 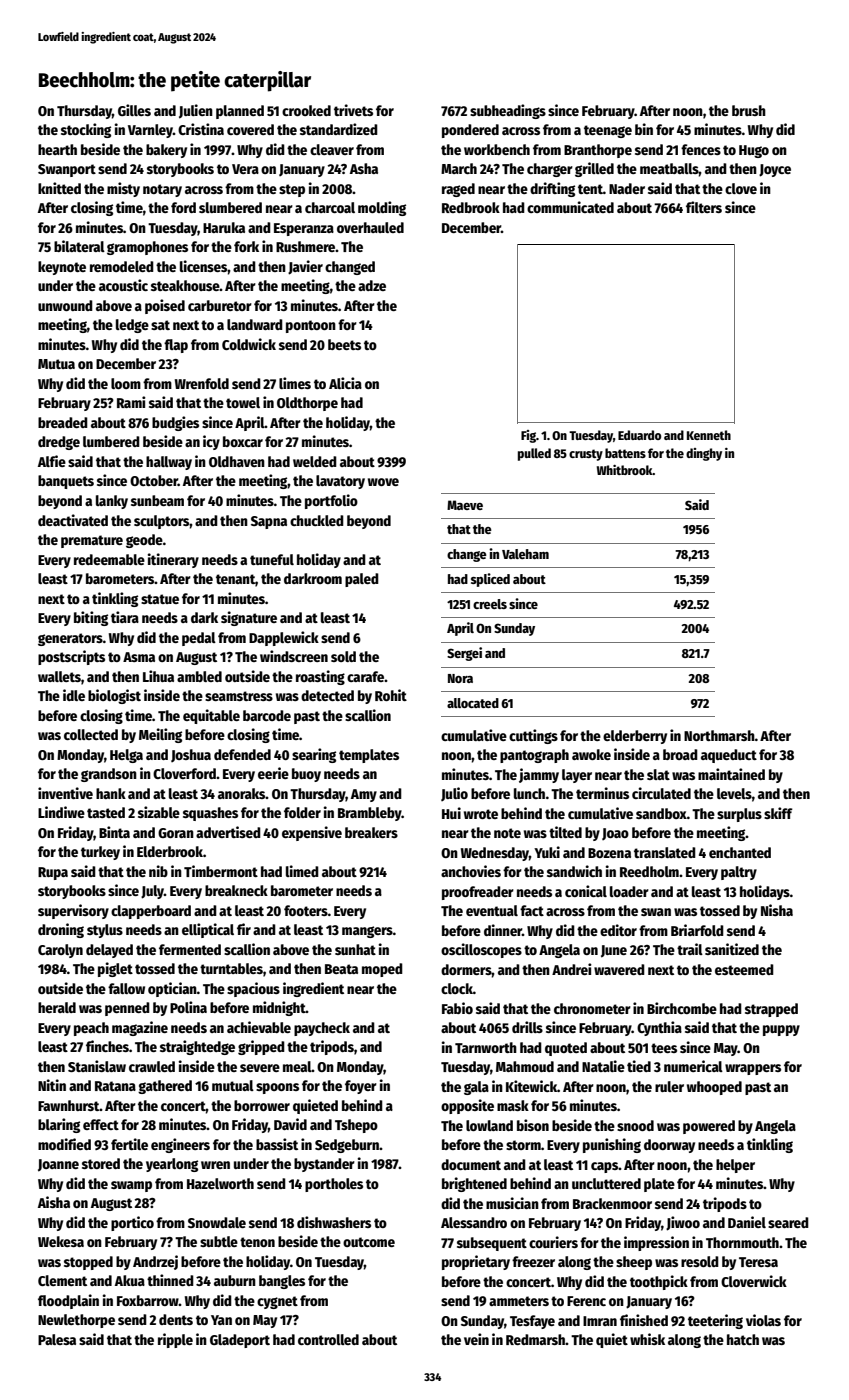 I want to click on storm, so click(x=523, y=1145).
